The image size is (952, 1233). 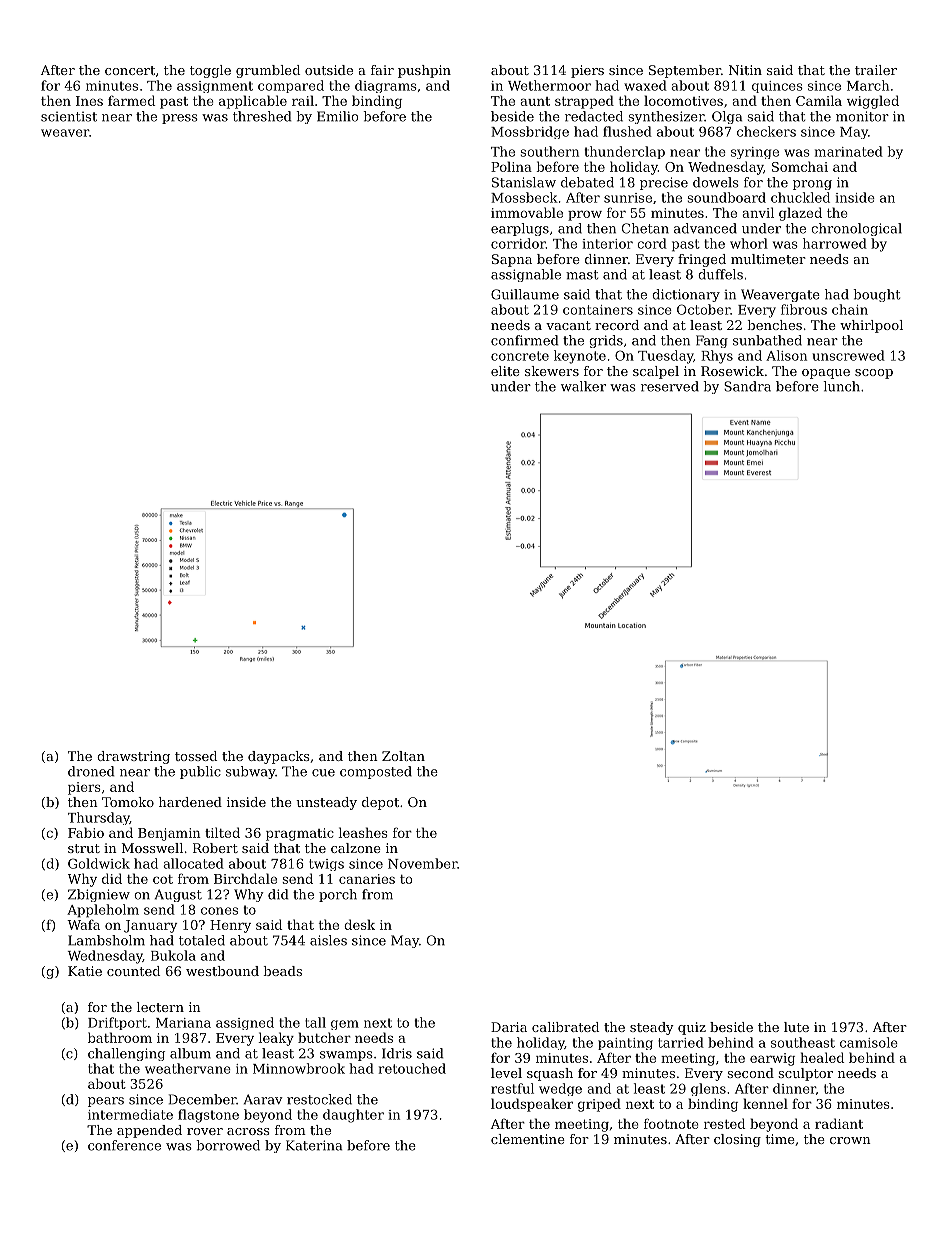 What do you see at coordinates (670, 386) in the screenshot?
I see `reserved` at bounding box center [670, 386].
